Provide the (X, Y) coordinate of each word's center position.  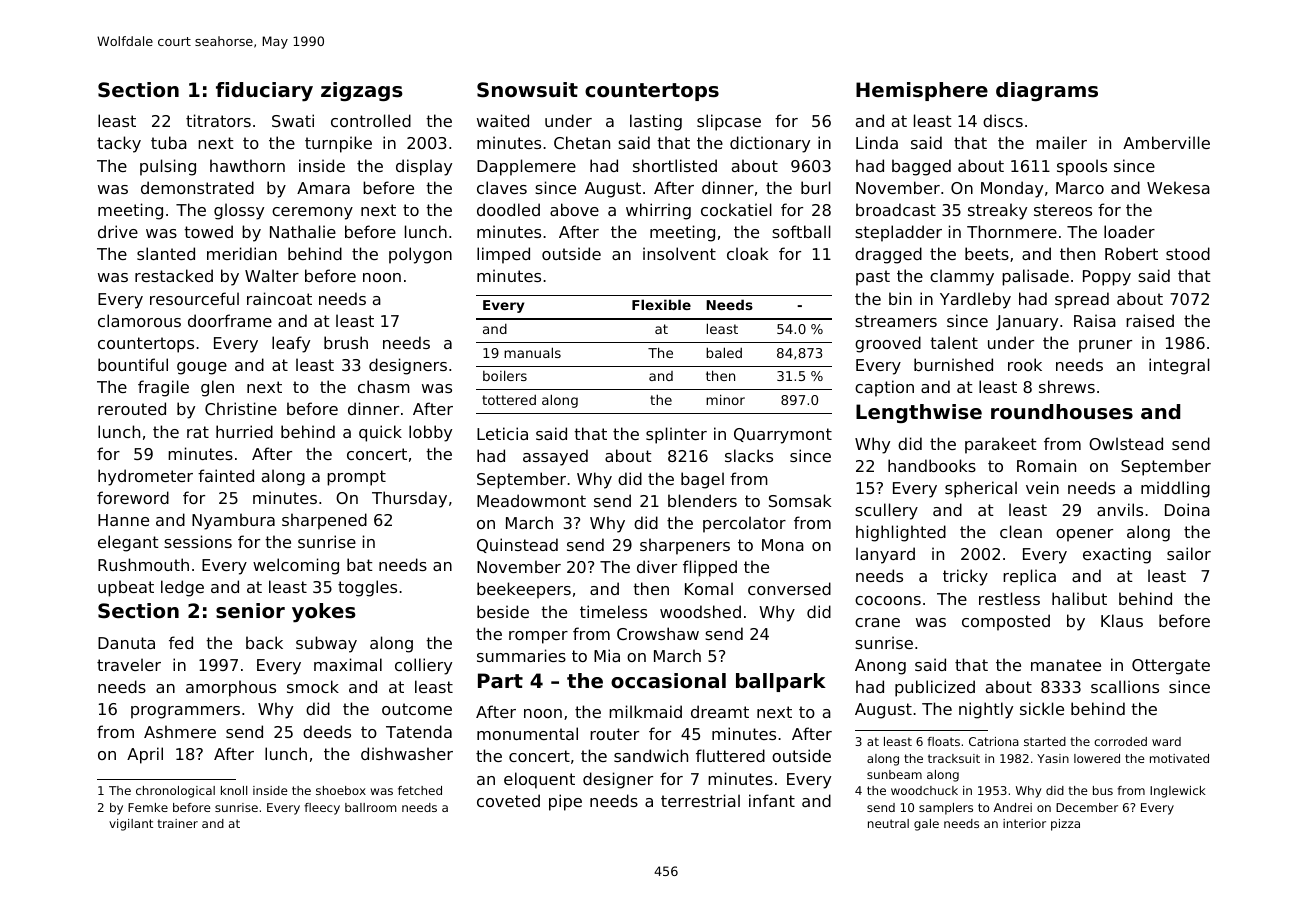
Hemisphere (922, 91)
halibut (1079, 598)
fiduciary (264, 92)
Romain (1046, 465)
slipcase (729, 122)
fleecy (322, 809)
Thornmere (1012, 231)
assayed (555, 457)
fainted (226, 475)
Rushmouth (143, 564)
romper (538, 637)
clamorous (139, 320)
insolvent (679, 253)
